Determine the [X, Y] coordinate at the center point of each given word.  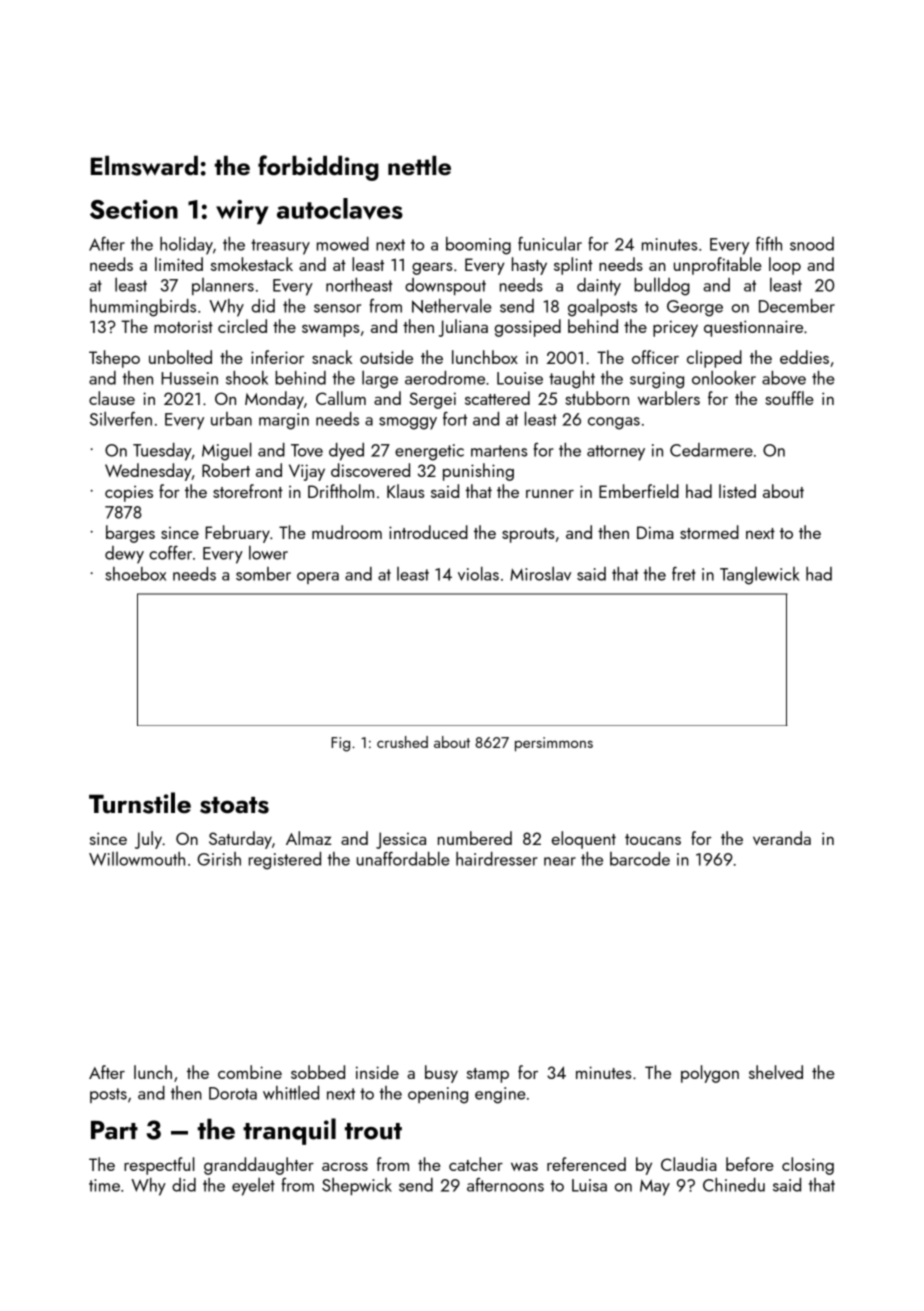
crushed [402, 742]
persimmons [554, 744]
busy [441, 1074]
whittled [291, 1093]
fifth [769, 243]
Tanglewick [760, 576]
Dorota [233, 1093]
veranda [782, 838]
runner [550, 493]
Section [134, 209]
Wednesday [148, 472]
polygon [710, 1074]
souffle [789, 398]
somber [263, 574]
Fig [340, 744]
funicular [550, 243]
